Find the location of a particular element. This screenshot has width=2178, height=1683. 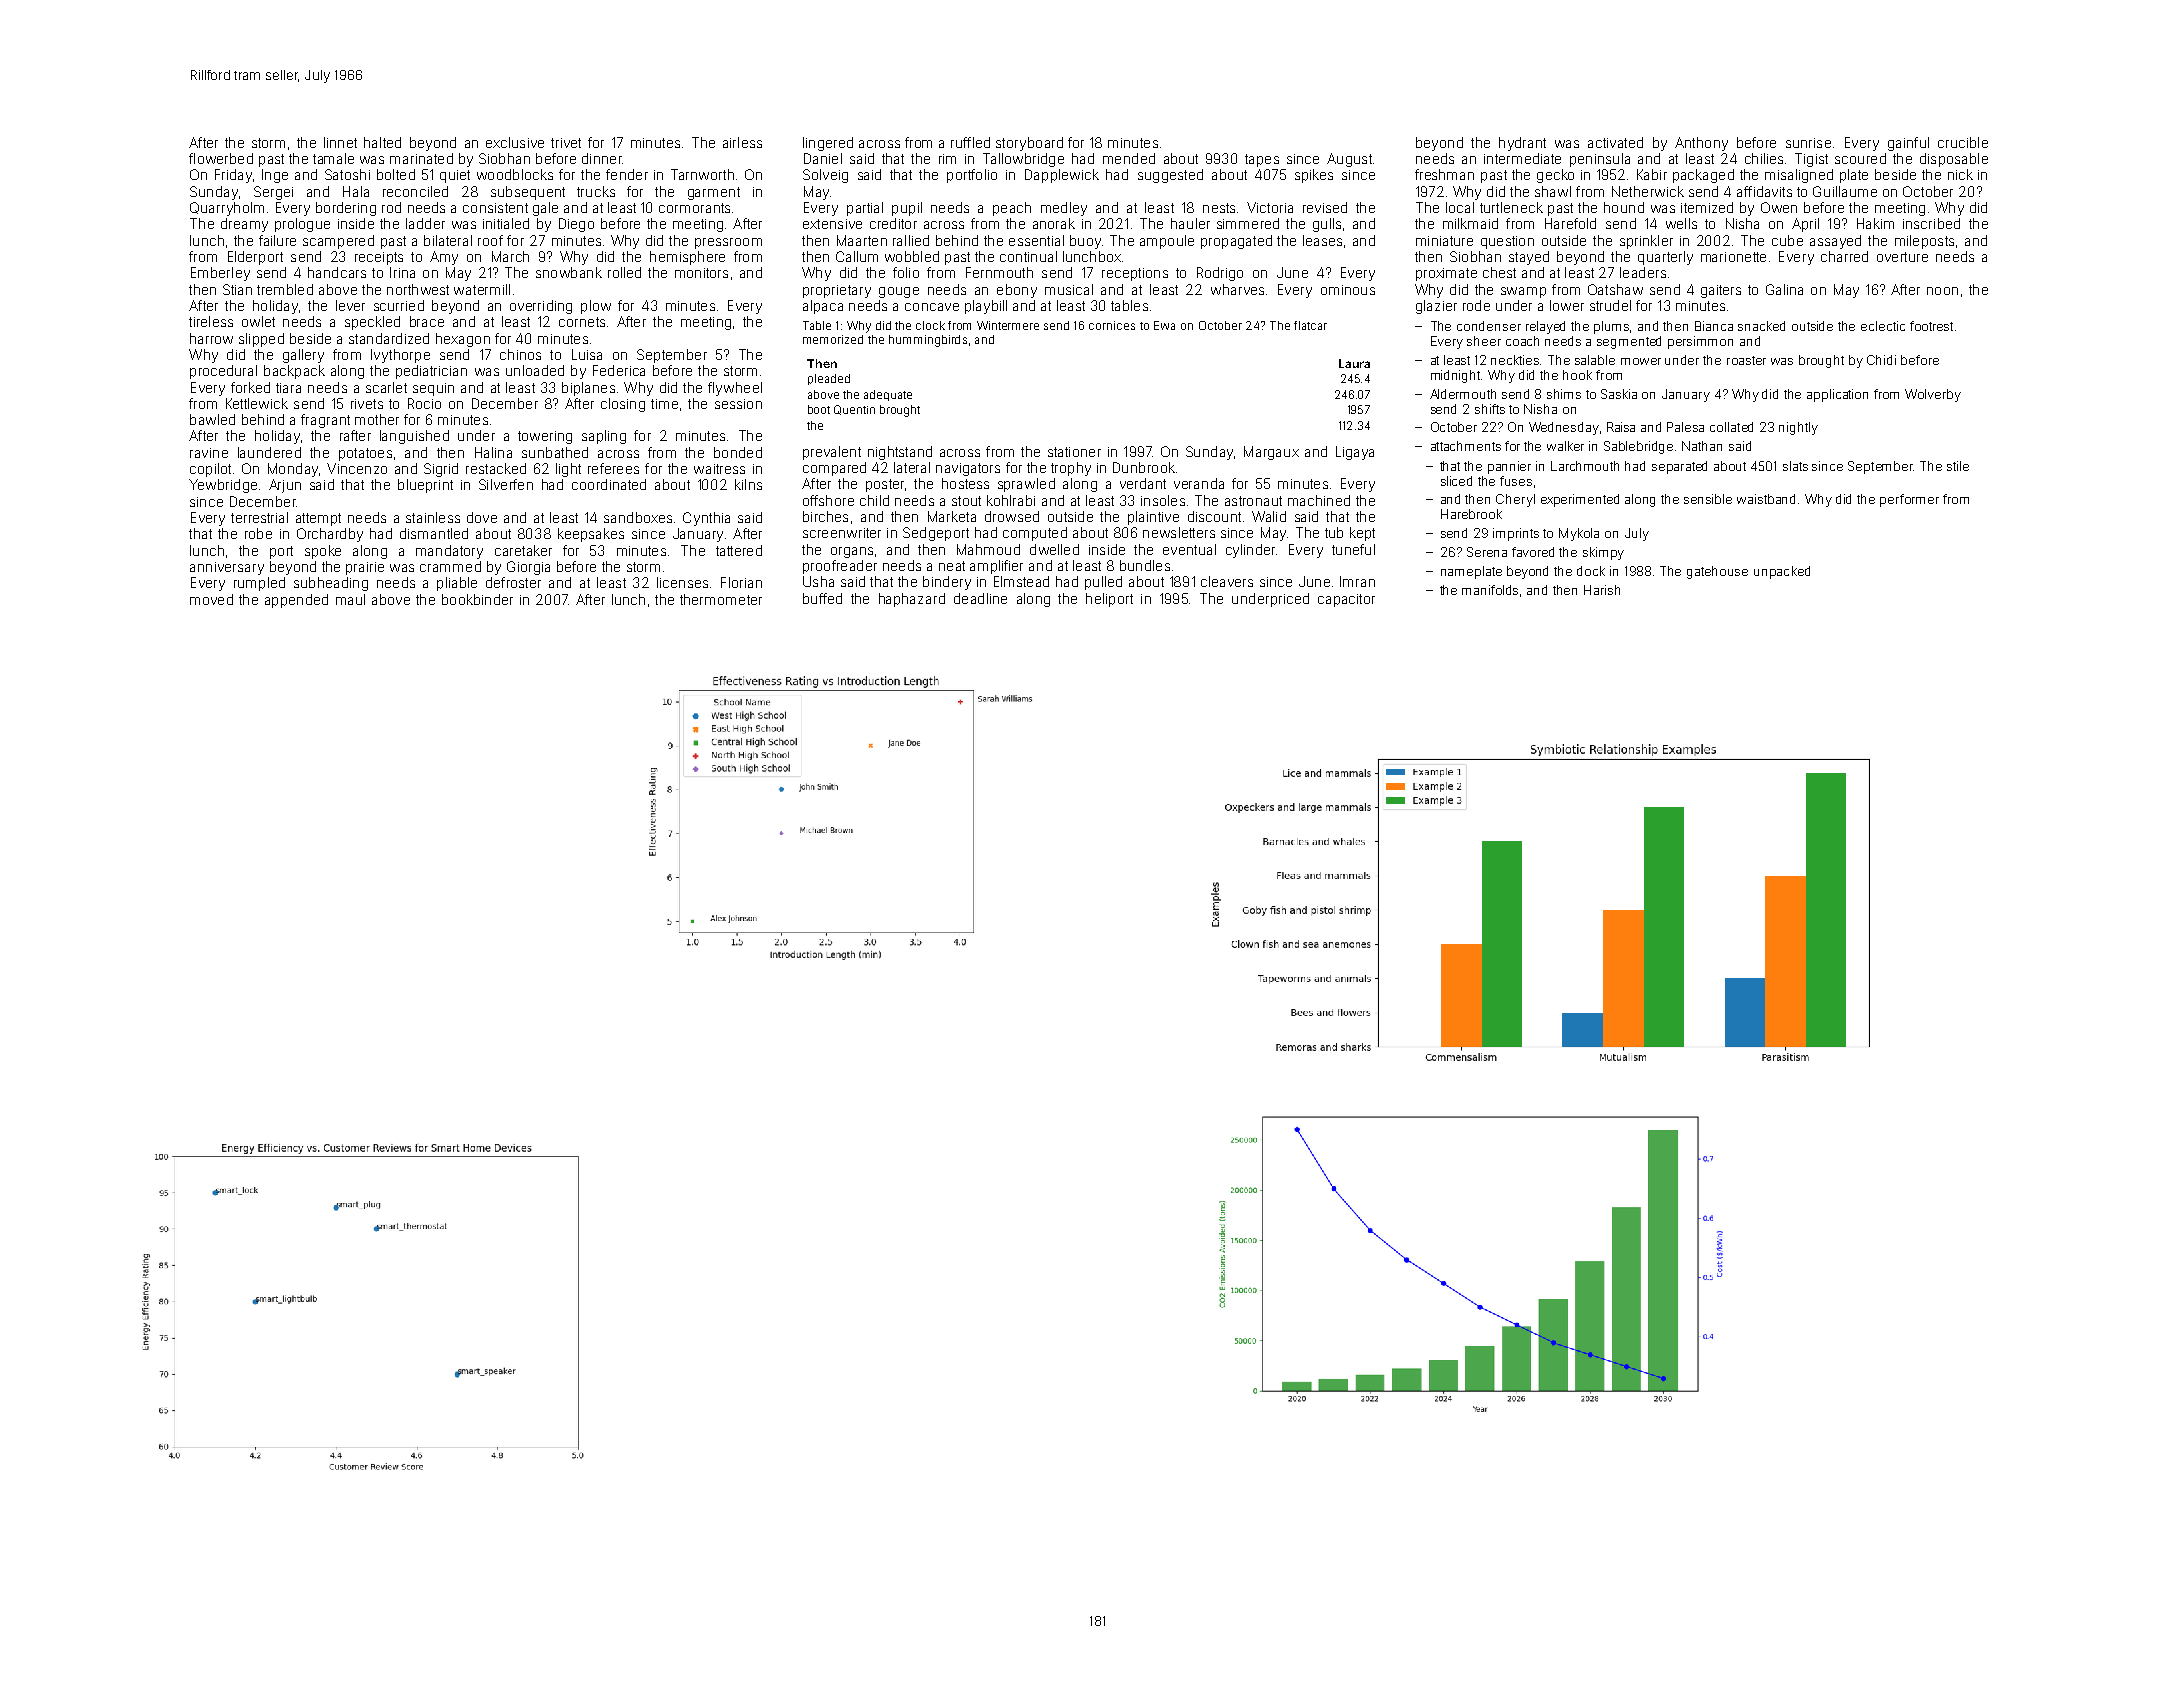

linnet is located at coordinates (340, 142).
